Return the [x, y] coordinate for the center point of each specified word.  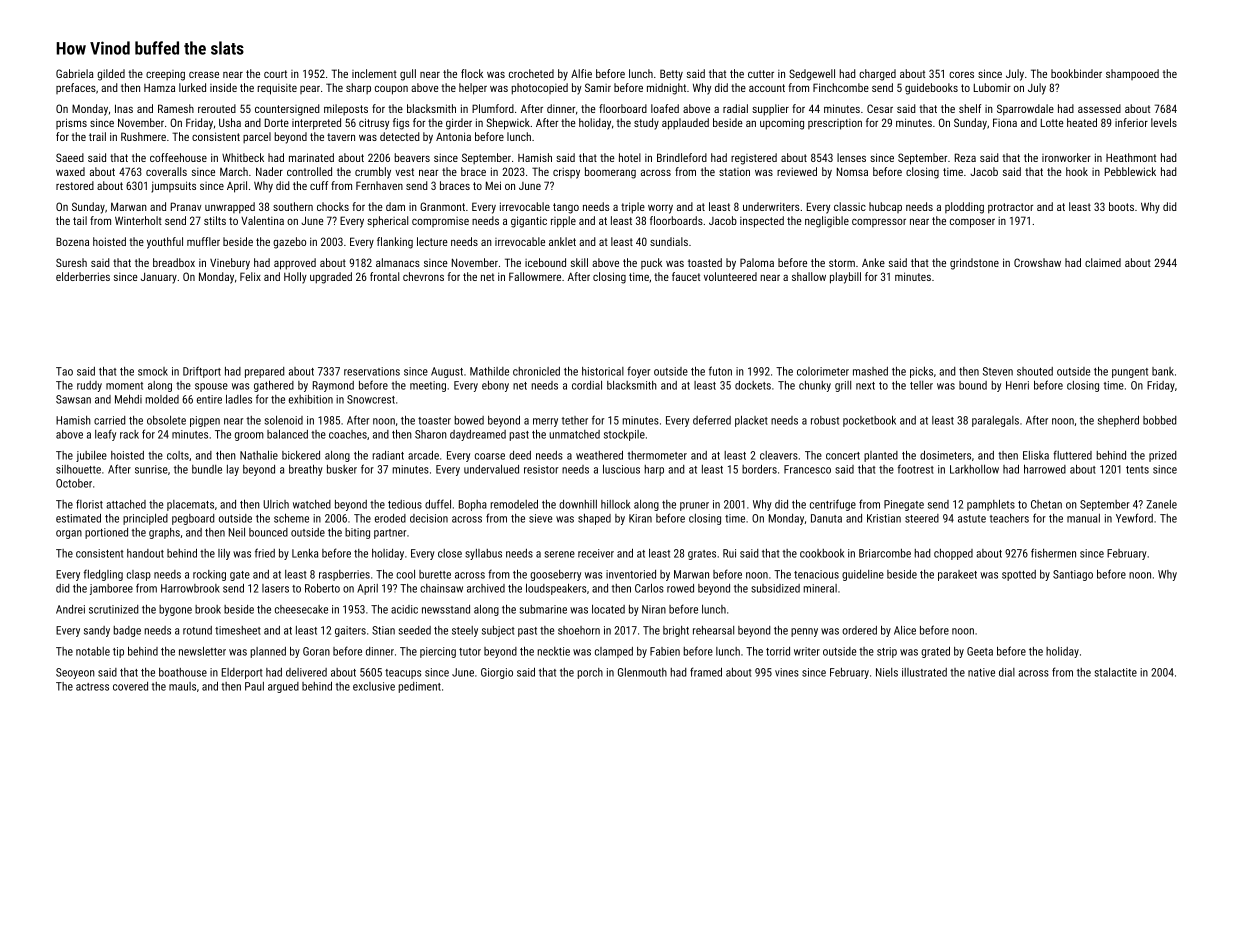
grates [702, 555]
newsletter [202, 651]
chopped [953, 554]
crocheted [531, 73]
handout [145, 553]
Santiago [1073, 575]
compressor [879, 222]
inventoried [631, 574]
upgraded [331, 278]
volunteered [730, 276]
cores [961, 74]
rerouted [217, 108]
